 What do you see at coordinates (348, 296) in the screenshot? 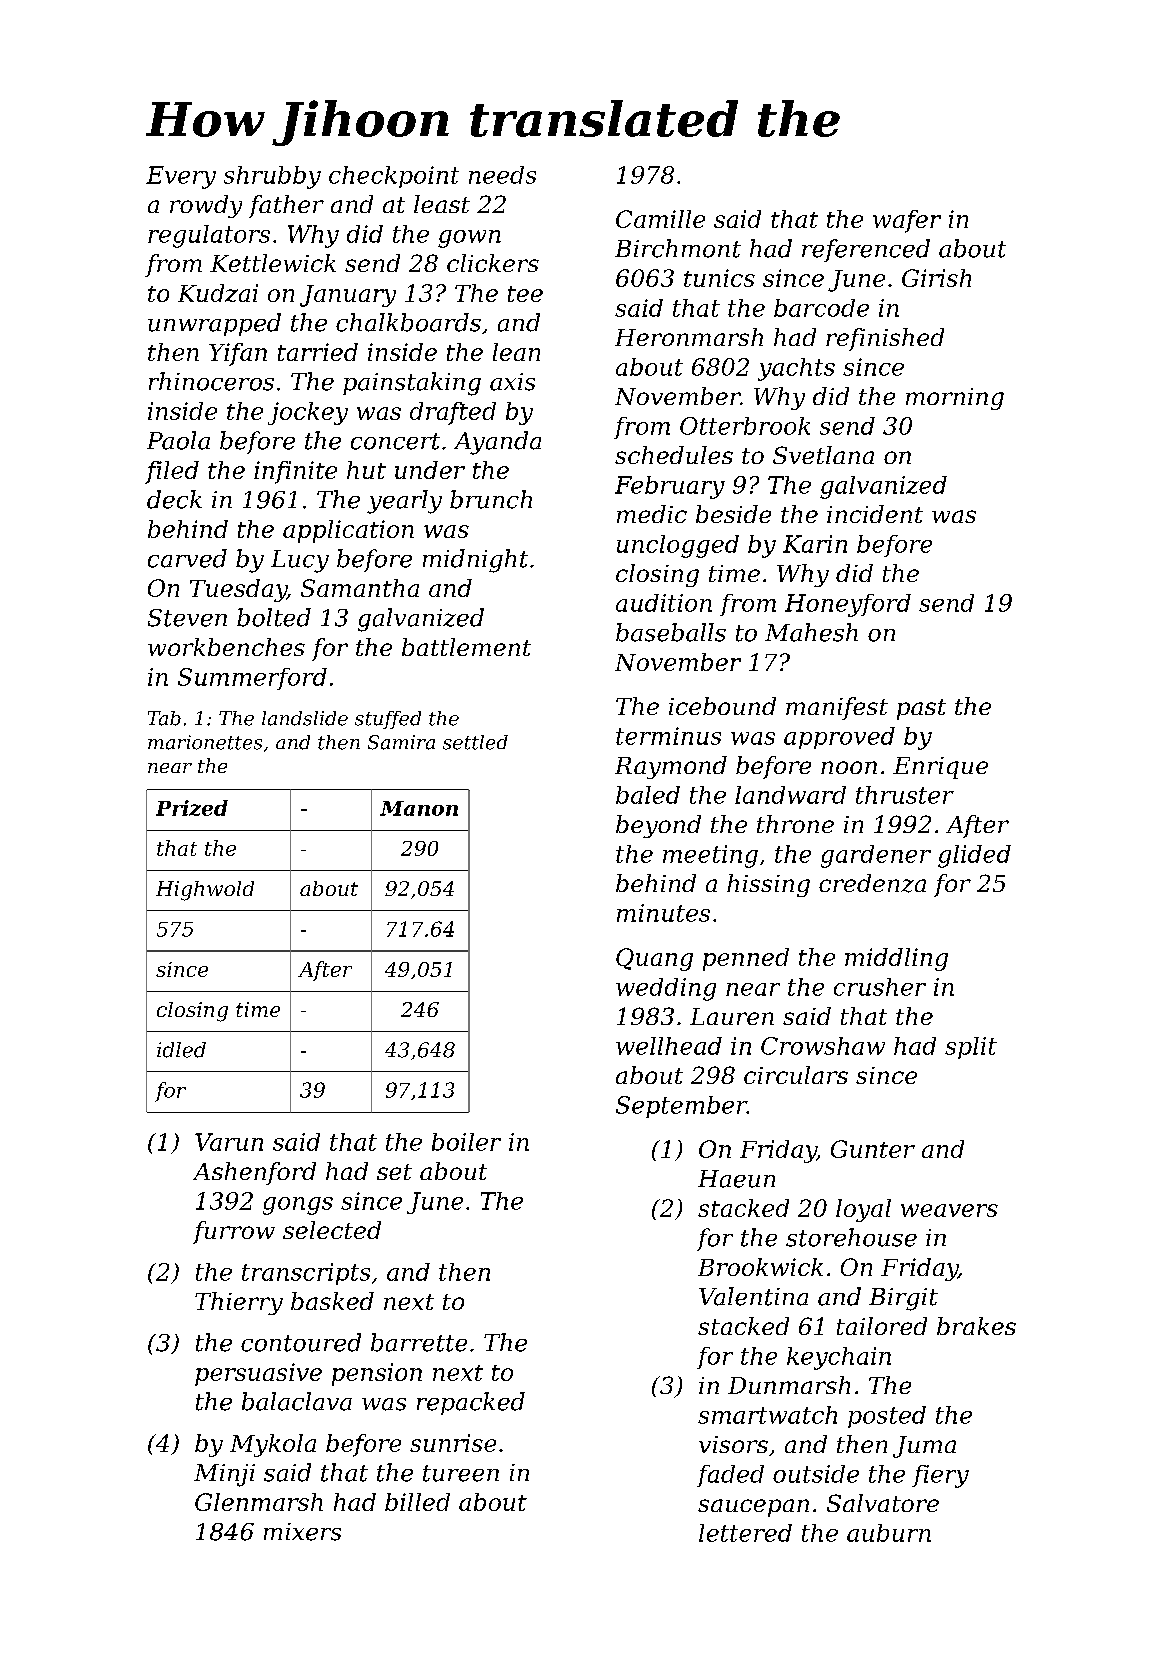
I see `January` at bounding box center [348, 296].
